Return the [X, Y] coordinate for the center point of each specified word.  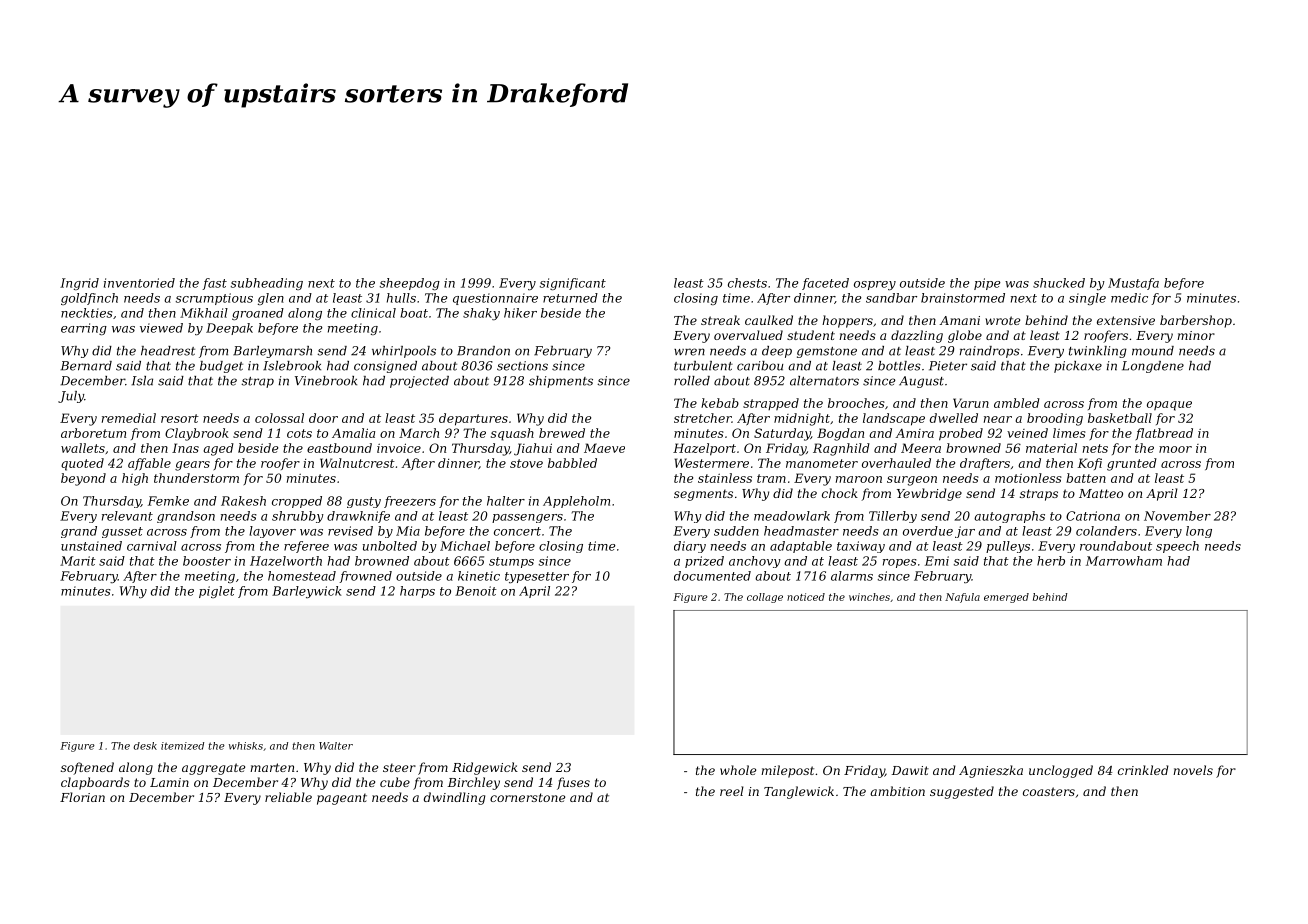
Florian [82, 797]
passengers [527, 518]
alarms [852, 576]
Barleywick [306, 592]
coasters [1049, 791]
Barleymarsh [272, 352]
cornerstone [527, 797]
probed [961, 434]
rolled [692, 381]
